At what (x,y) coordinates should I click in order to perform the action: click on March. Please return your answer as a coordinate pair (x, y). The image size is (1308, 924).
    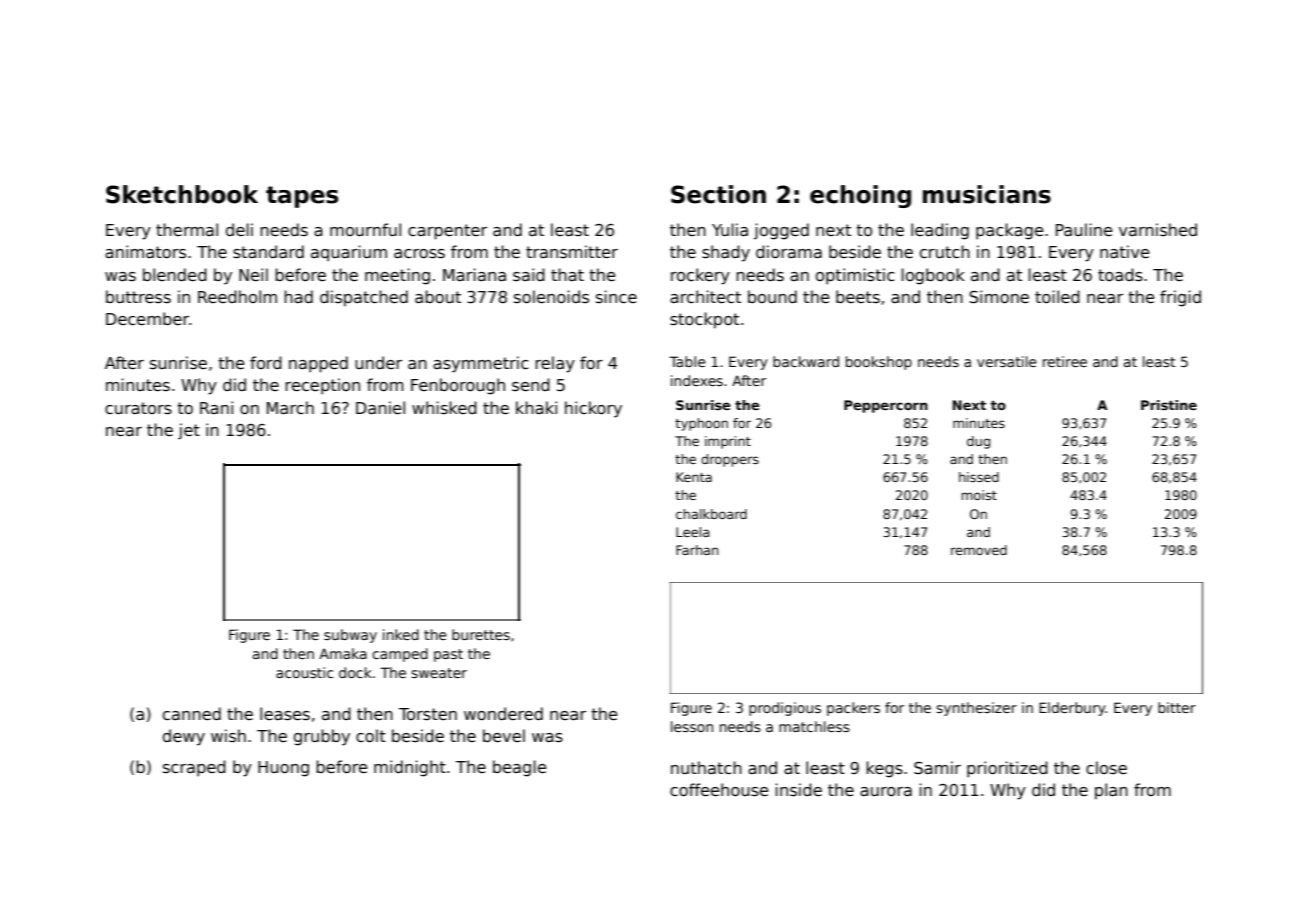
    Looking at the image, I should click on (290, 407).
